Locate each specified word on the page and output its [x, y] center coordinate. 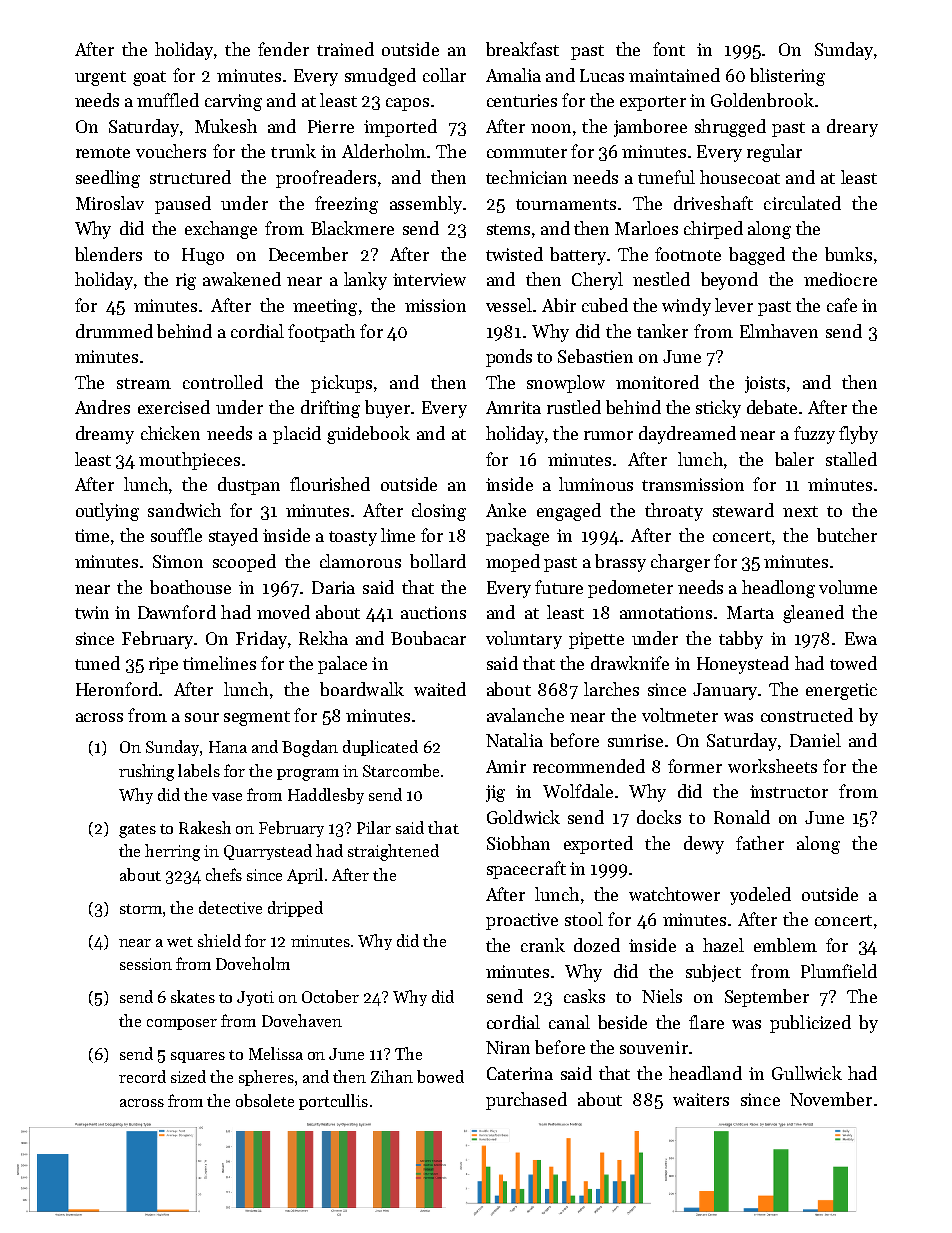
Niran [508, 1047]
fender [283, 49]
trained [345, 49]
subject [713, 973]
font [669, 49]
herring [172, 852]
